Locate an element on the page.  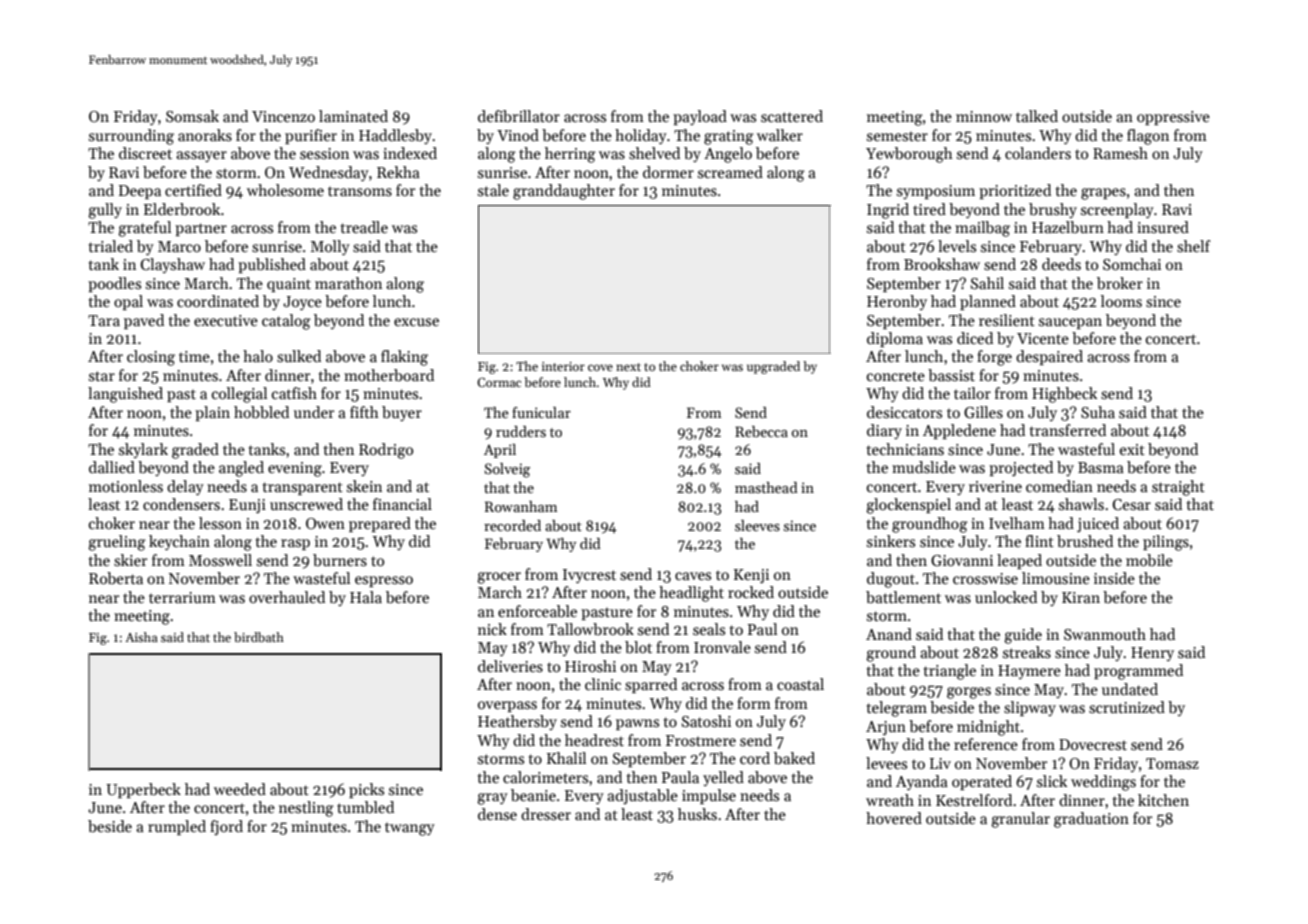
crosswise is located at coordinates (985, 579).
